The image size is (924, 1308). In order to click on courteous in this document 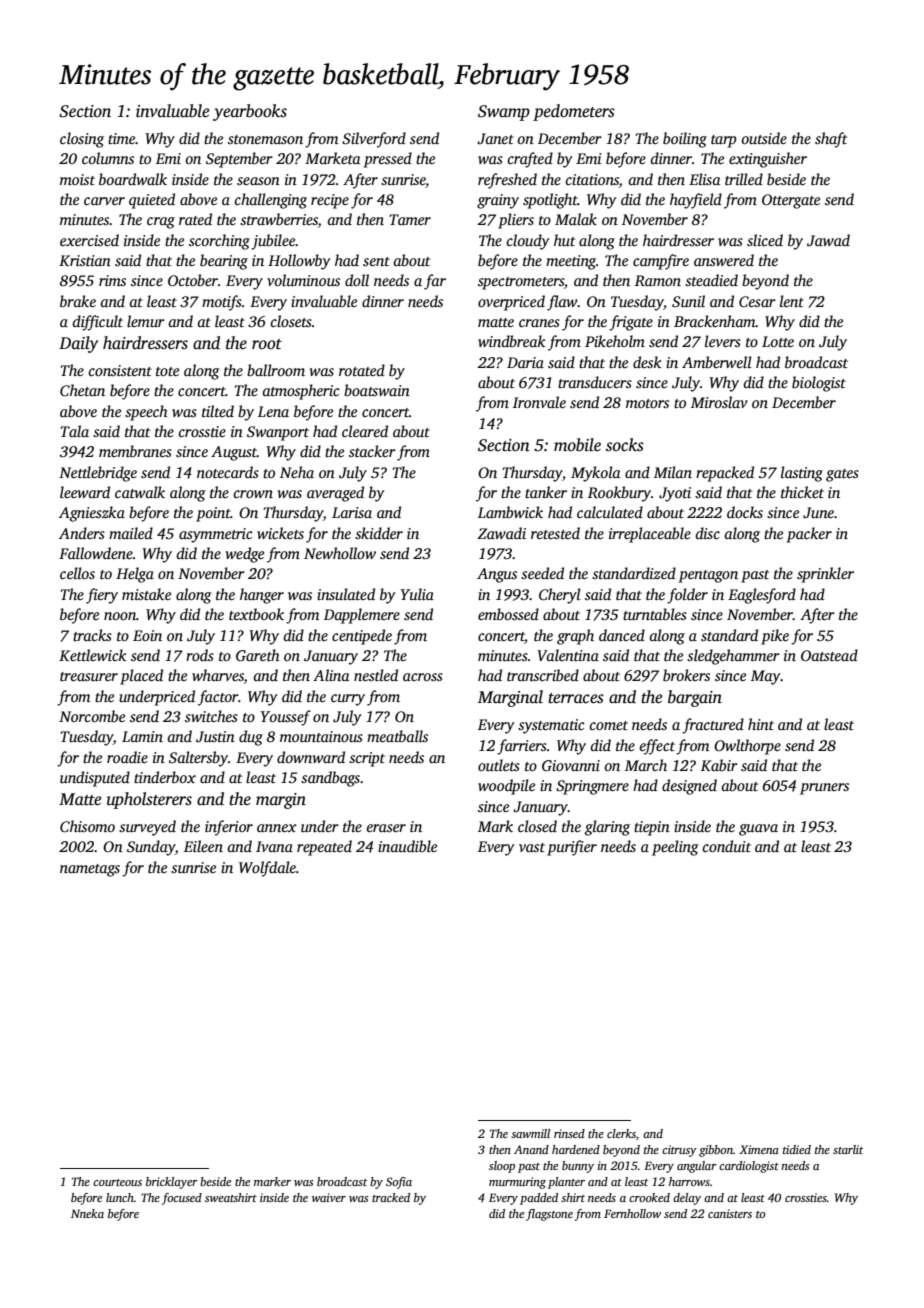, I will do `click(117, 1182)`.
